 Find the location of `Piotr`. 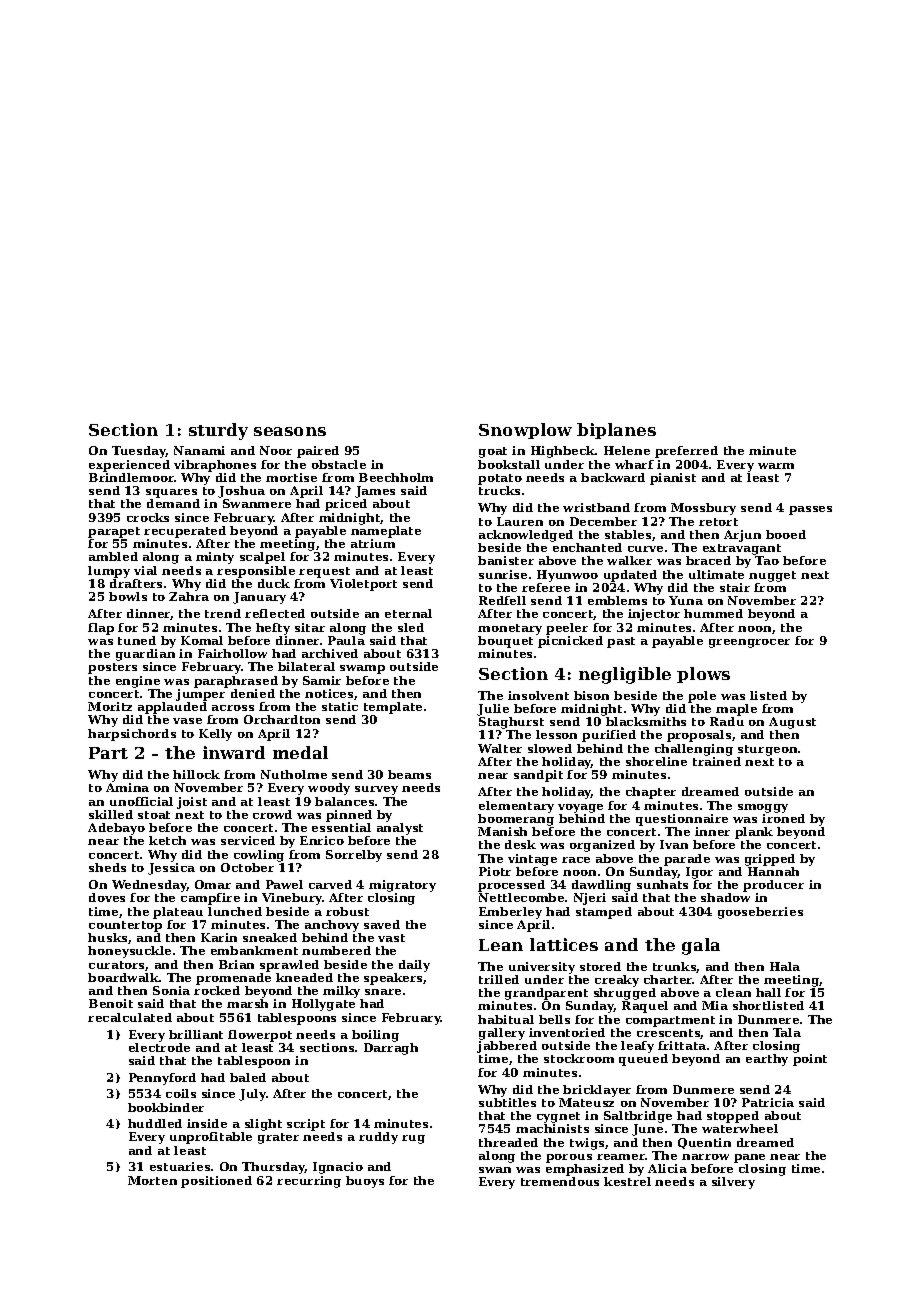

Piotr is located at coordinates (495, 871).
